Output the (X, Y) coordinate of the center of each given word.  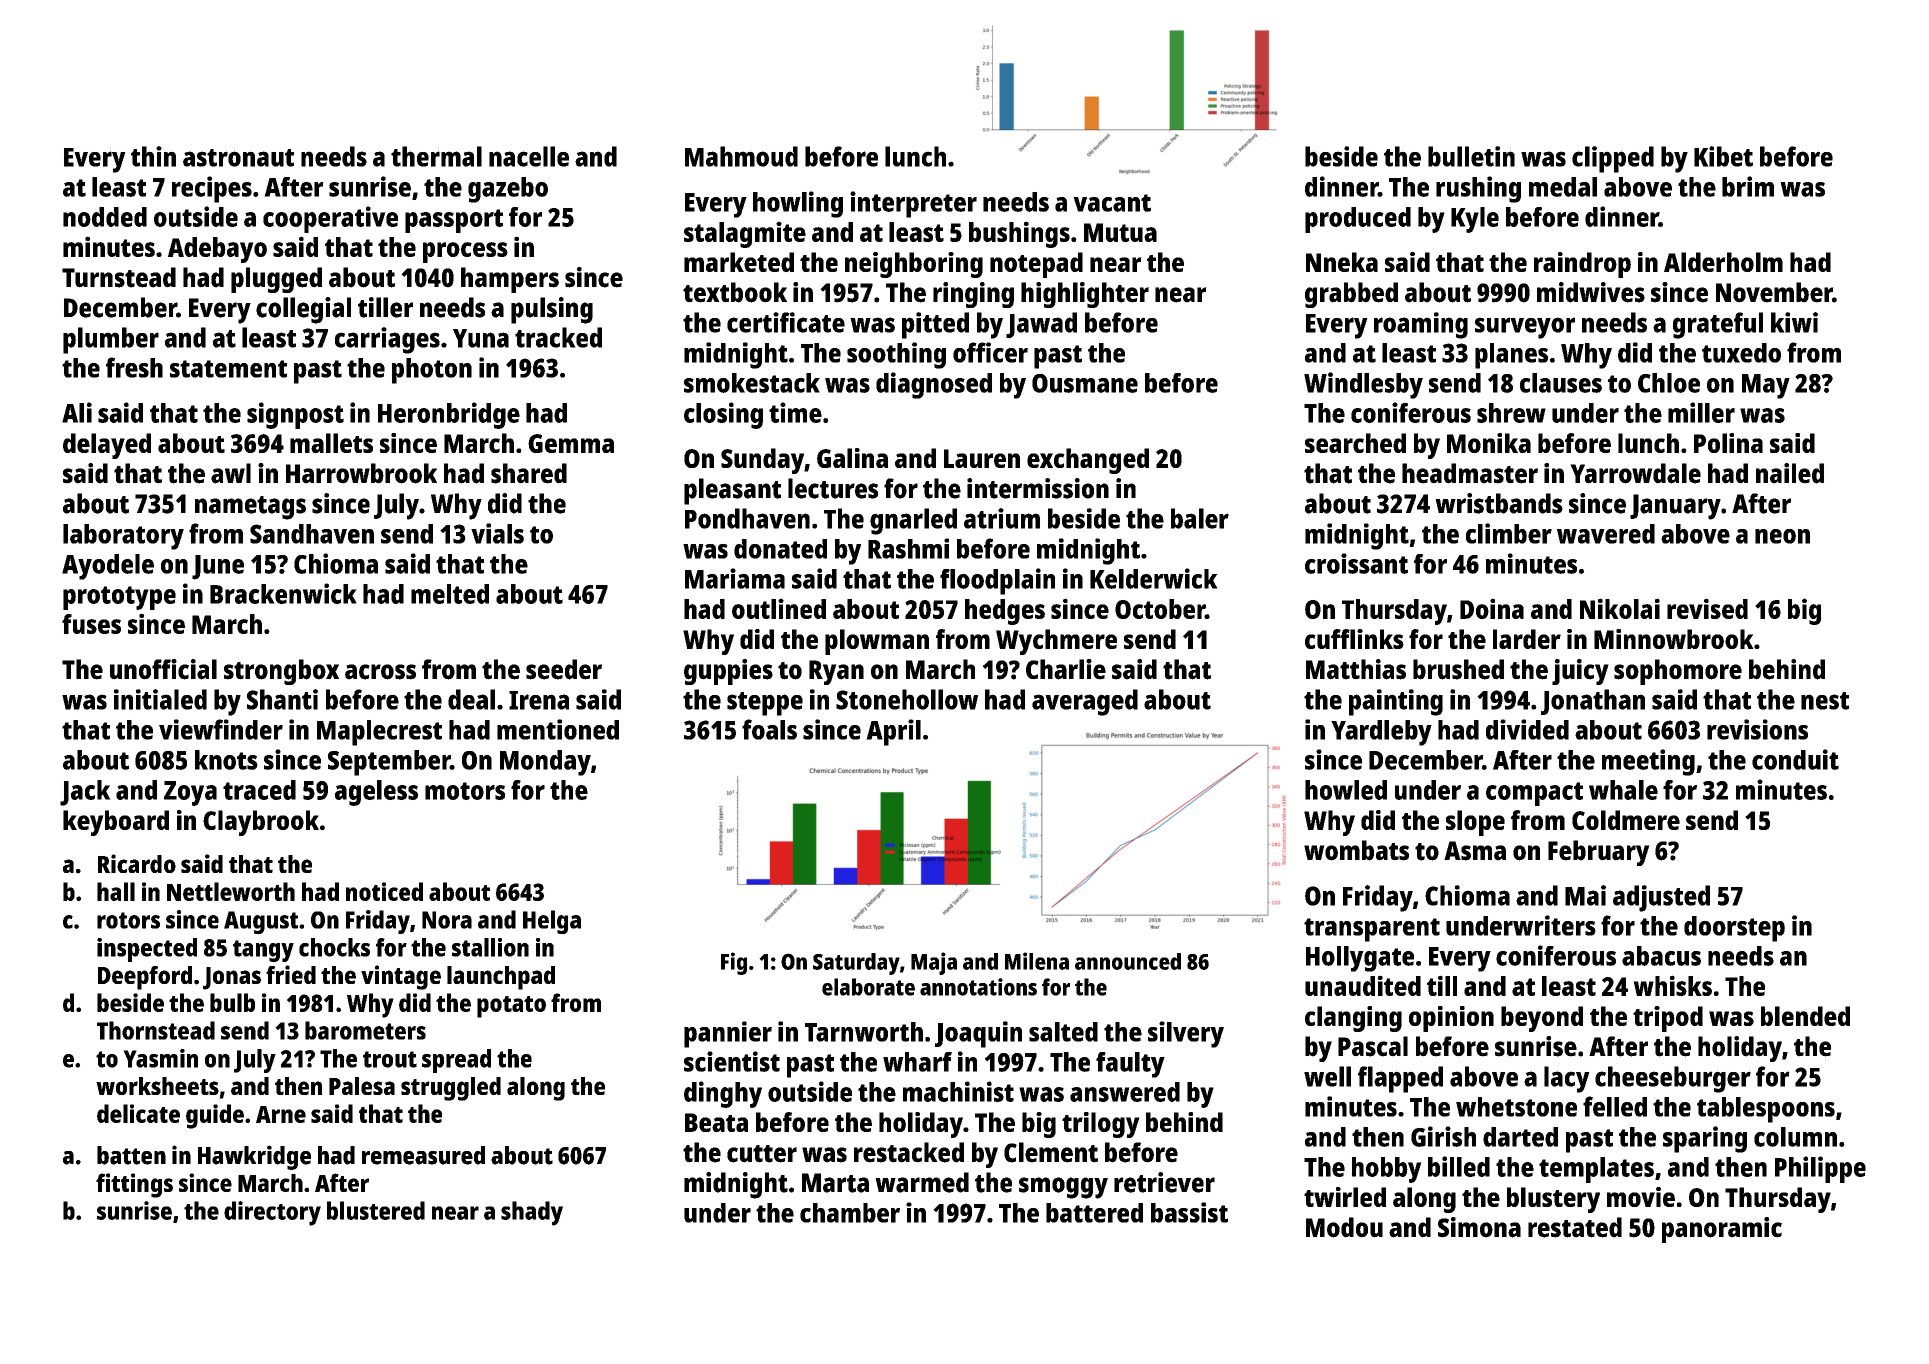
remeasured (423, 1155)
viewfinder (221, 729)
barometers (365, 1030)
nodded (105, 217)
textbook (735, 292)
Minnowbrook (1674, 639)
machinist (958, 1091)
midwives (1591, 292)
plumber (111, 340)
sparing (1705, 1139)
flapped (1400, 1079)
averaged (1085, 702)
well (1327, 1076)
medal (1563, 187)
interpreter (913, 204)
